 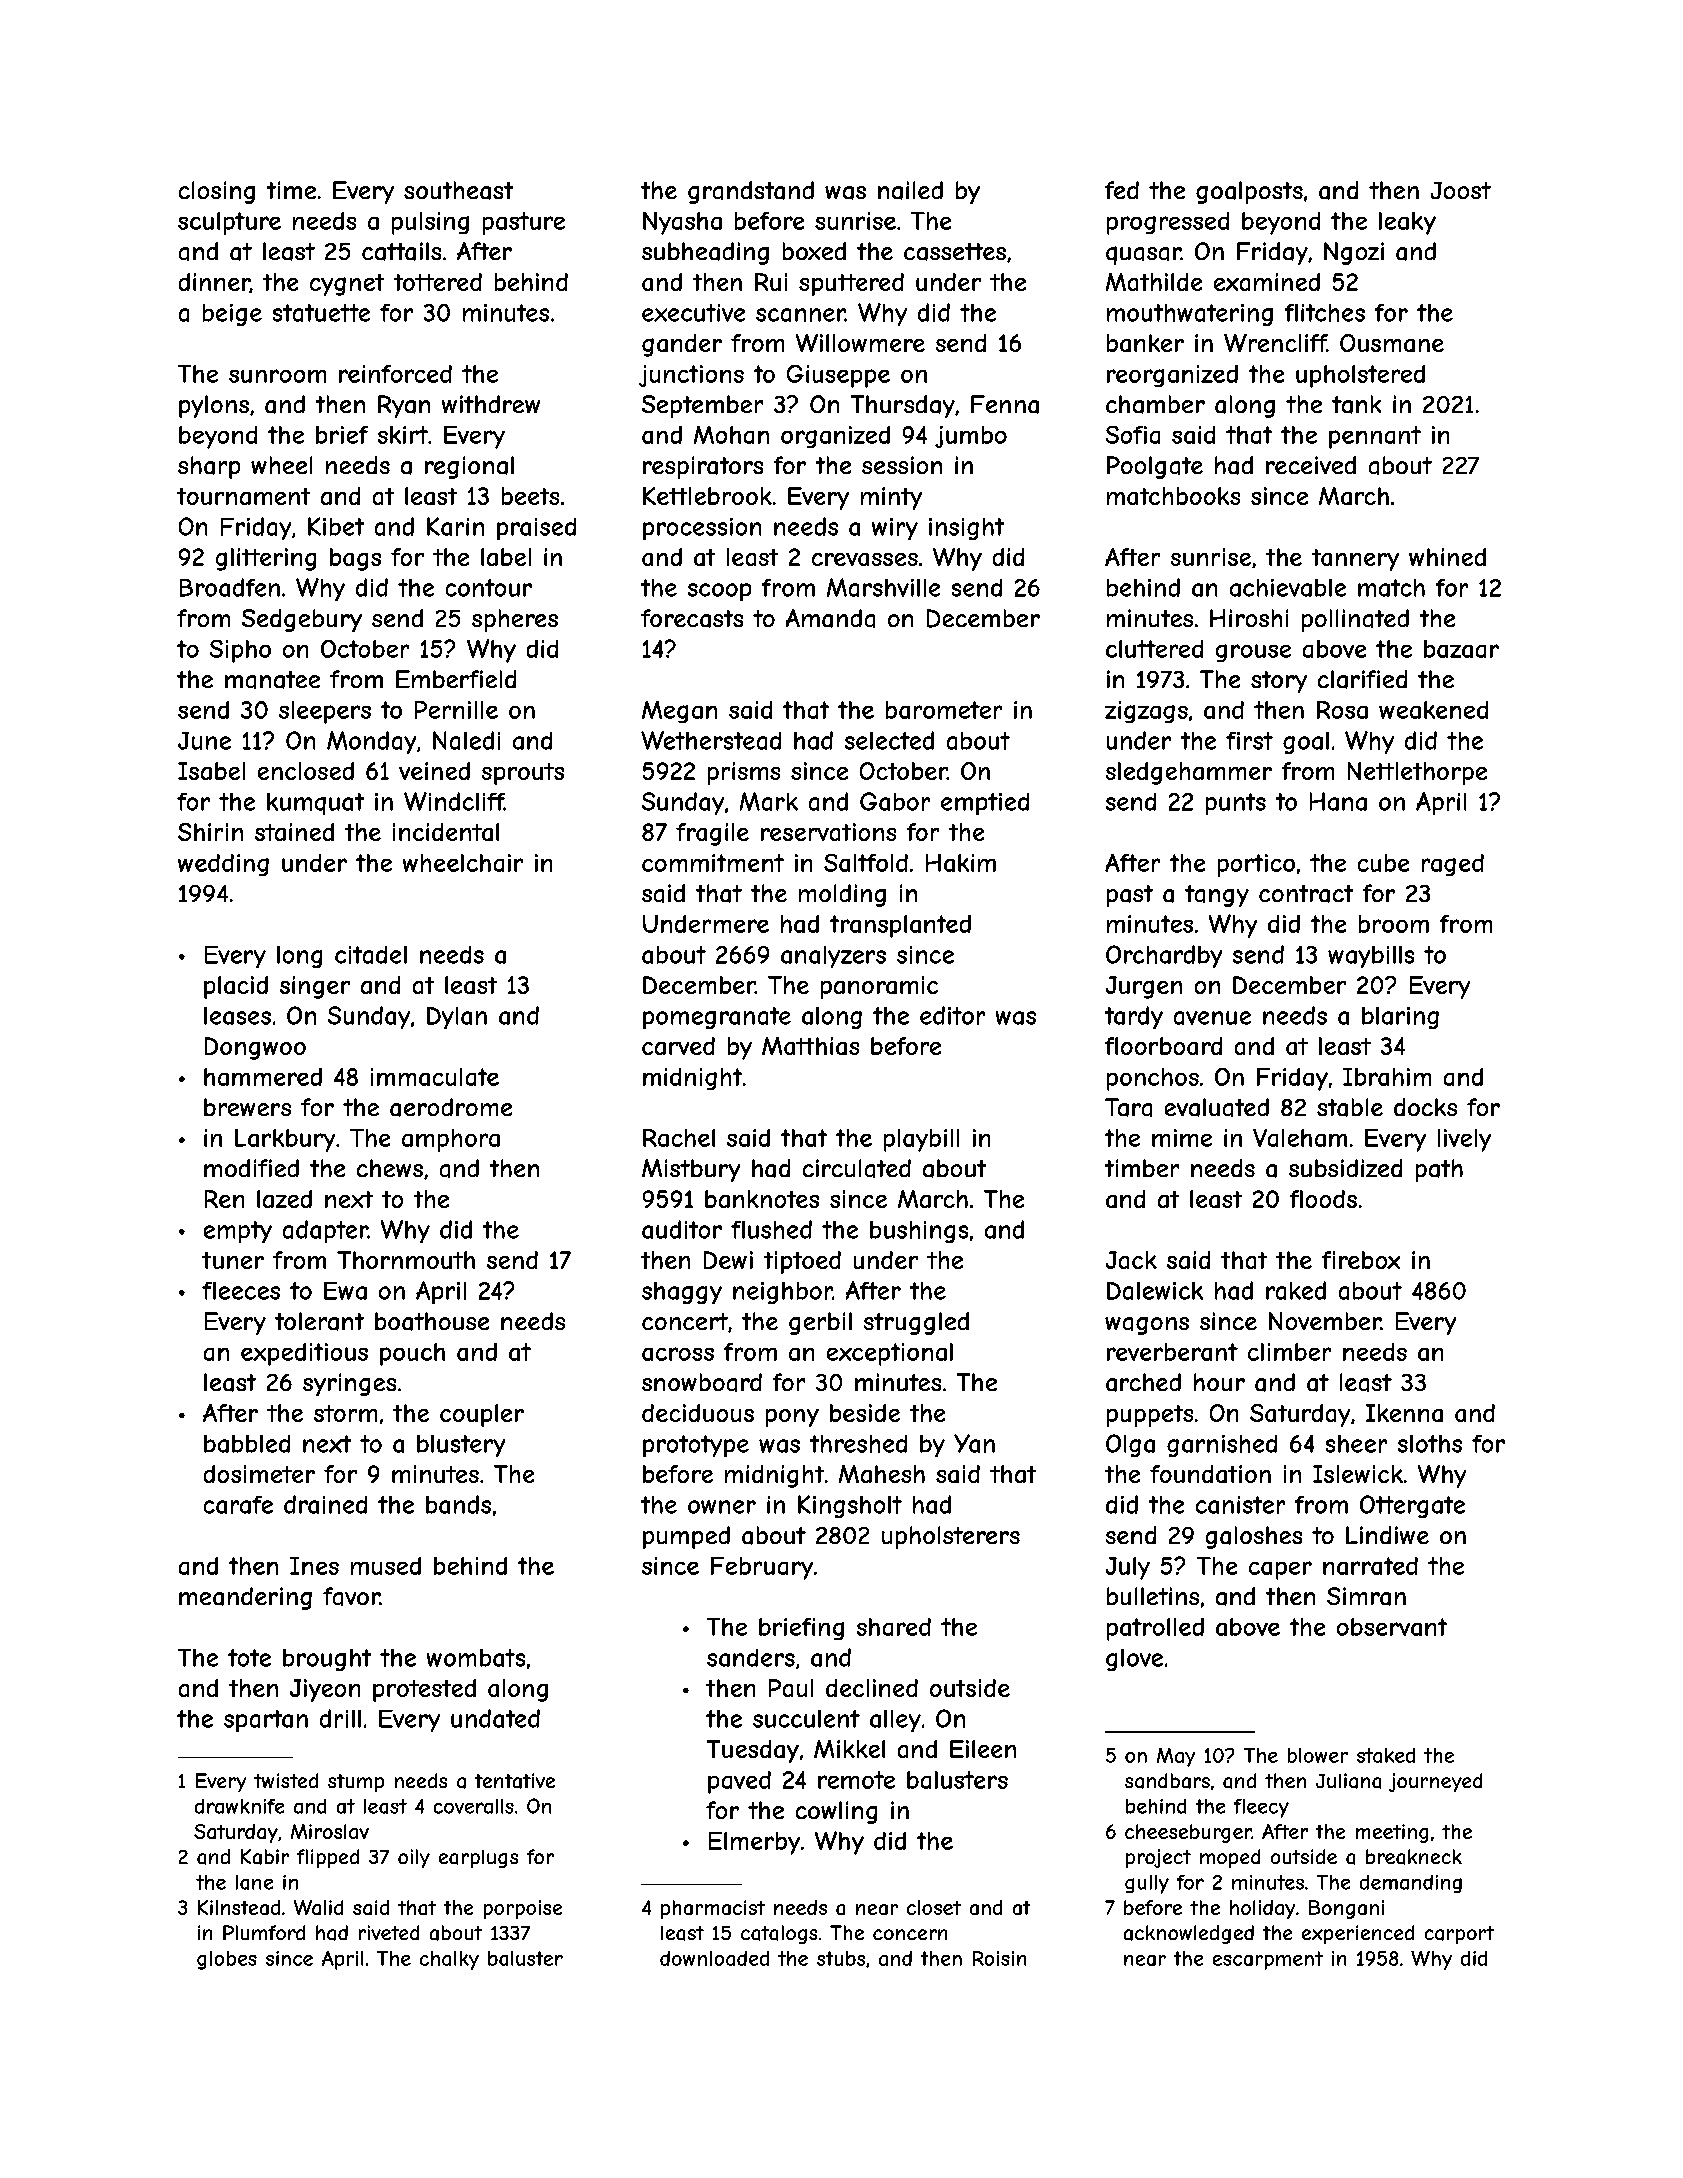 I want to click on time, so click(x=291, y=190).
